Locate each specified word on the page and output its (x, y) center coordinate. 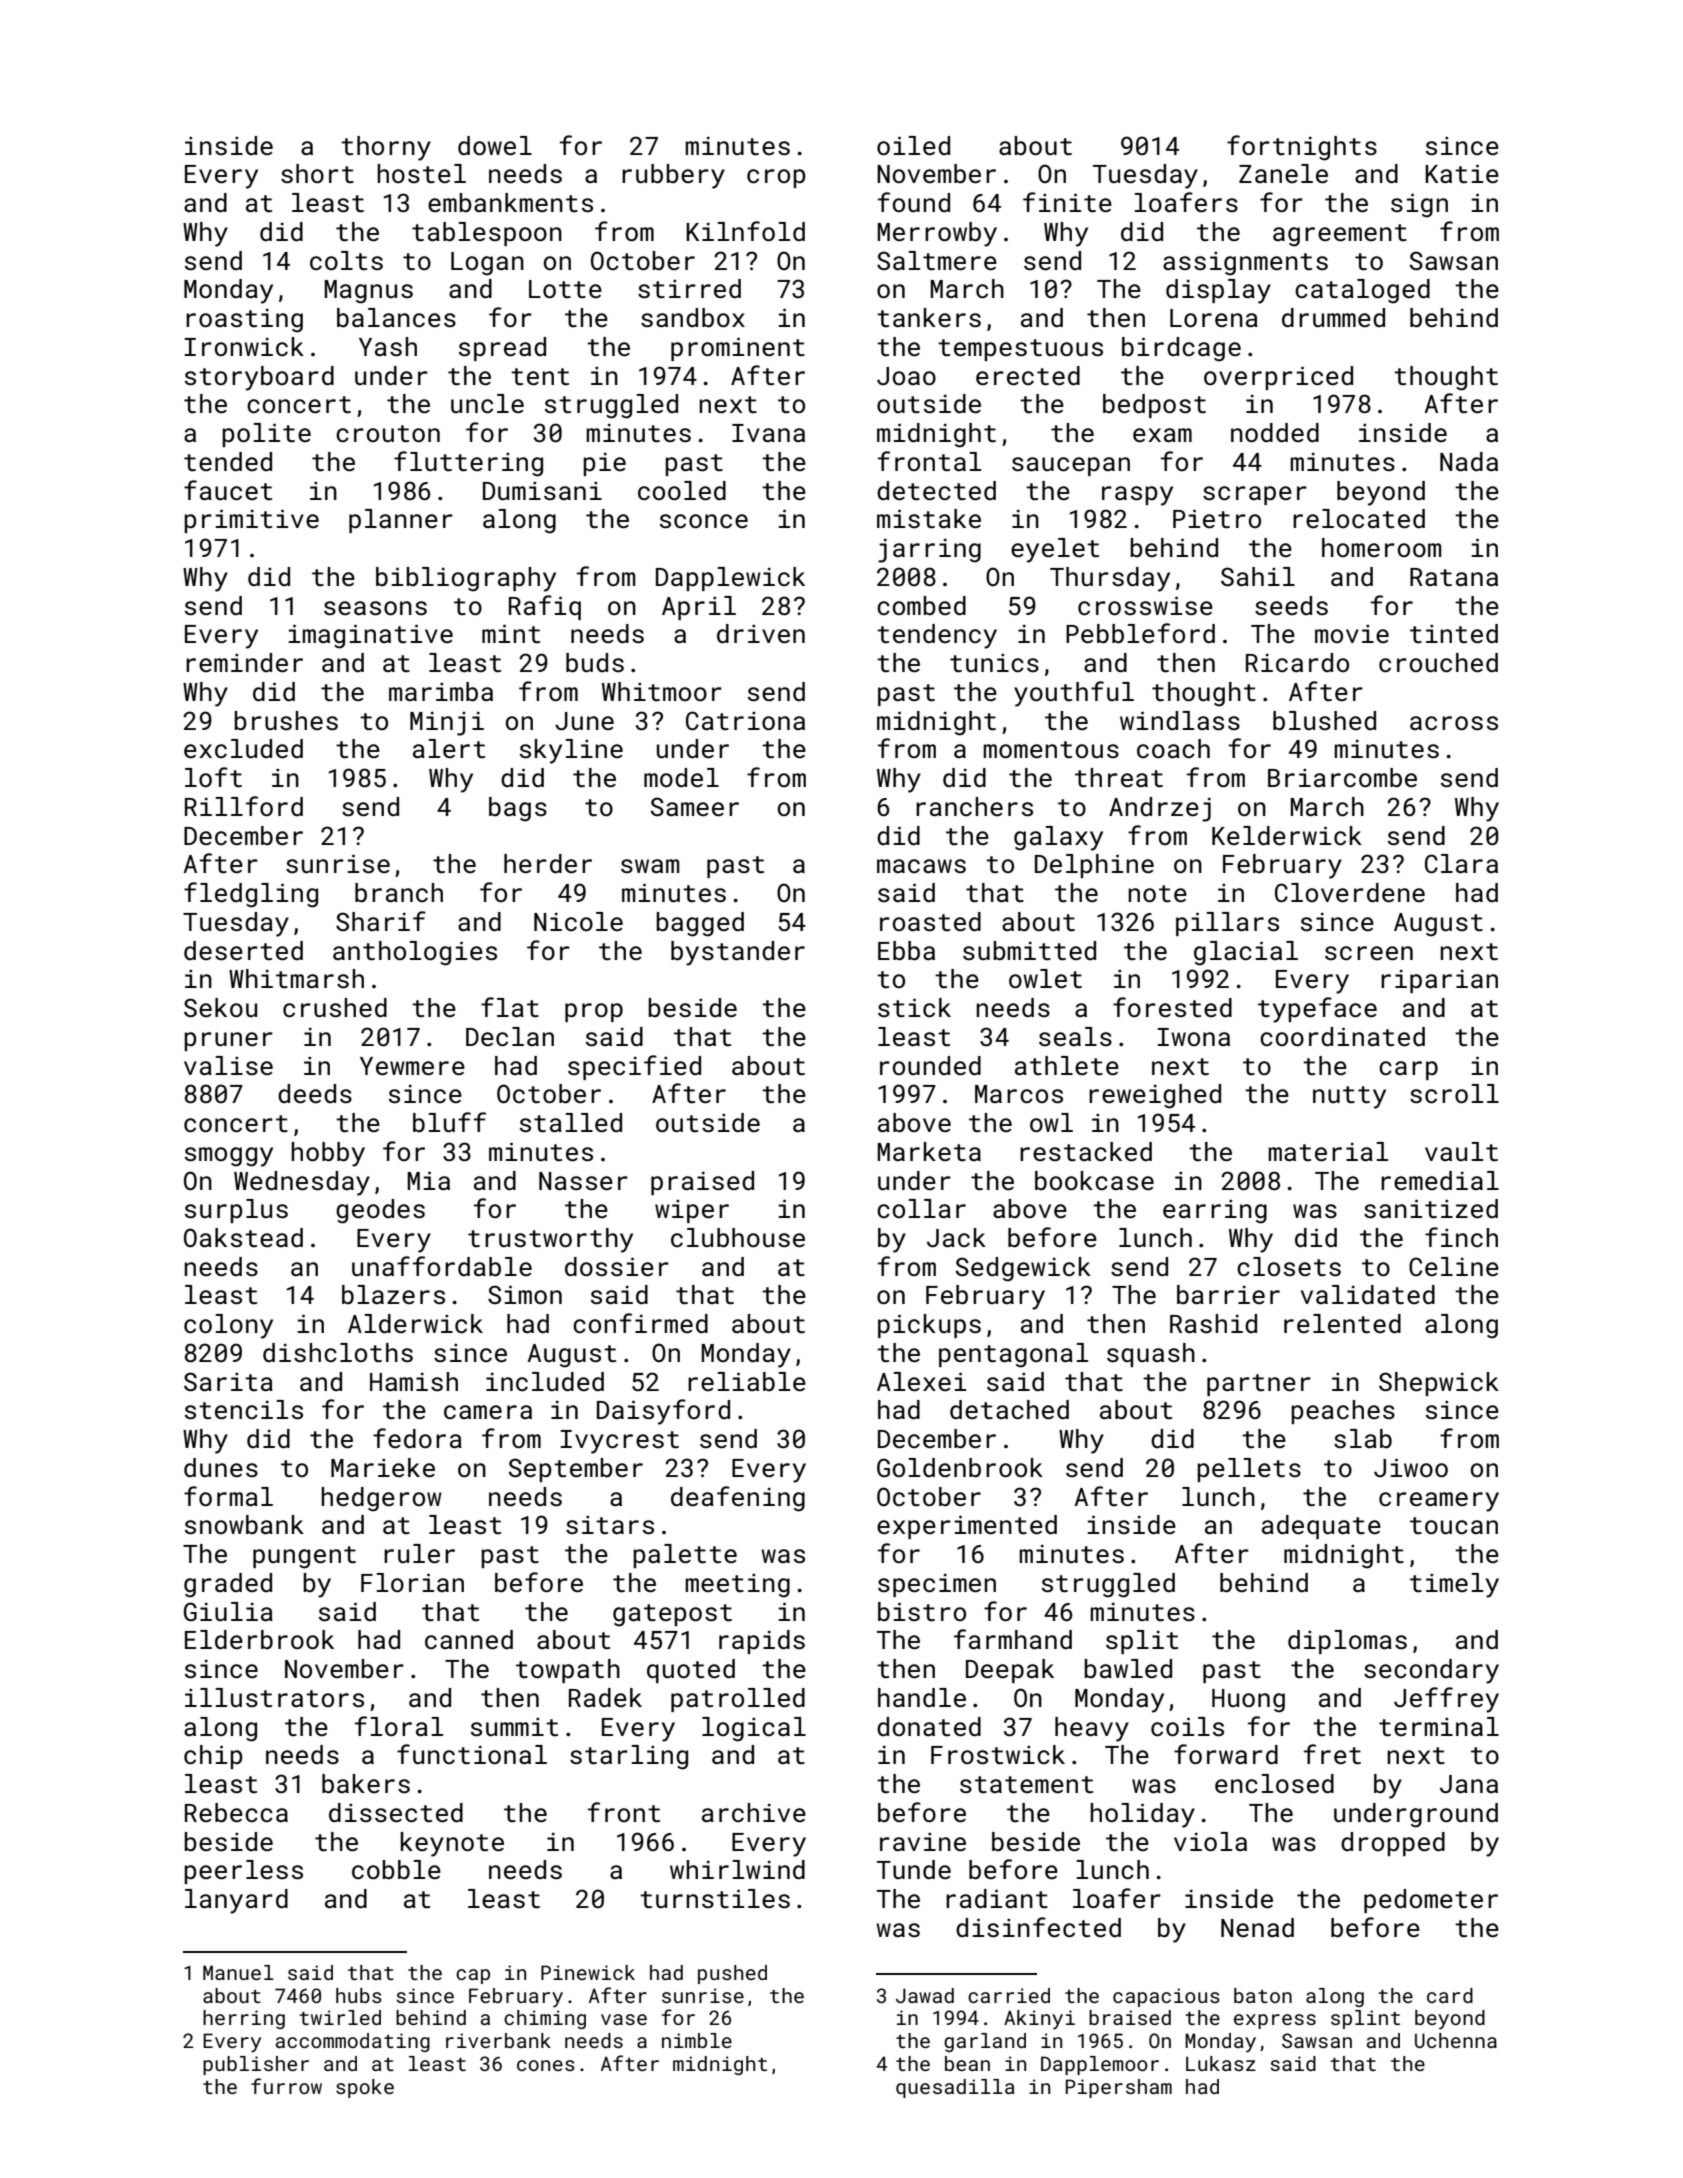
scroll (1454, 1094)
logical (754, 1729)
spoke (365, 2088)
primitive (251, 521)
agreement (1340, 235)
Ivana (768, 433)
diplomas (1347, 1642)
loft (213, 777)
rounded (930, 1066)
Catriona (745, 721)
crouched (1438, 663)
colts (346, 261)
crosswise (1145, 606)
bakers (366, 1784)
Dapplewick (730, 579)
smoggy (229, 1157)
